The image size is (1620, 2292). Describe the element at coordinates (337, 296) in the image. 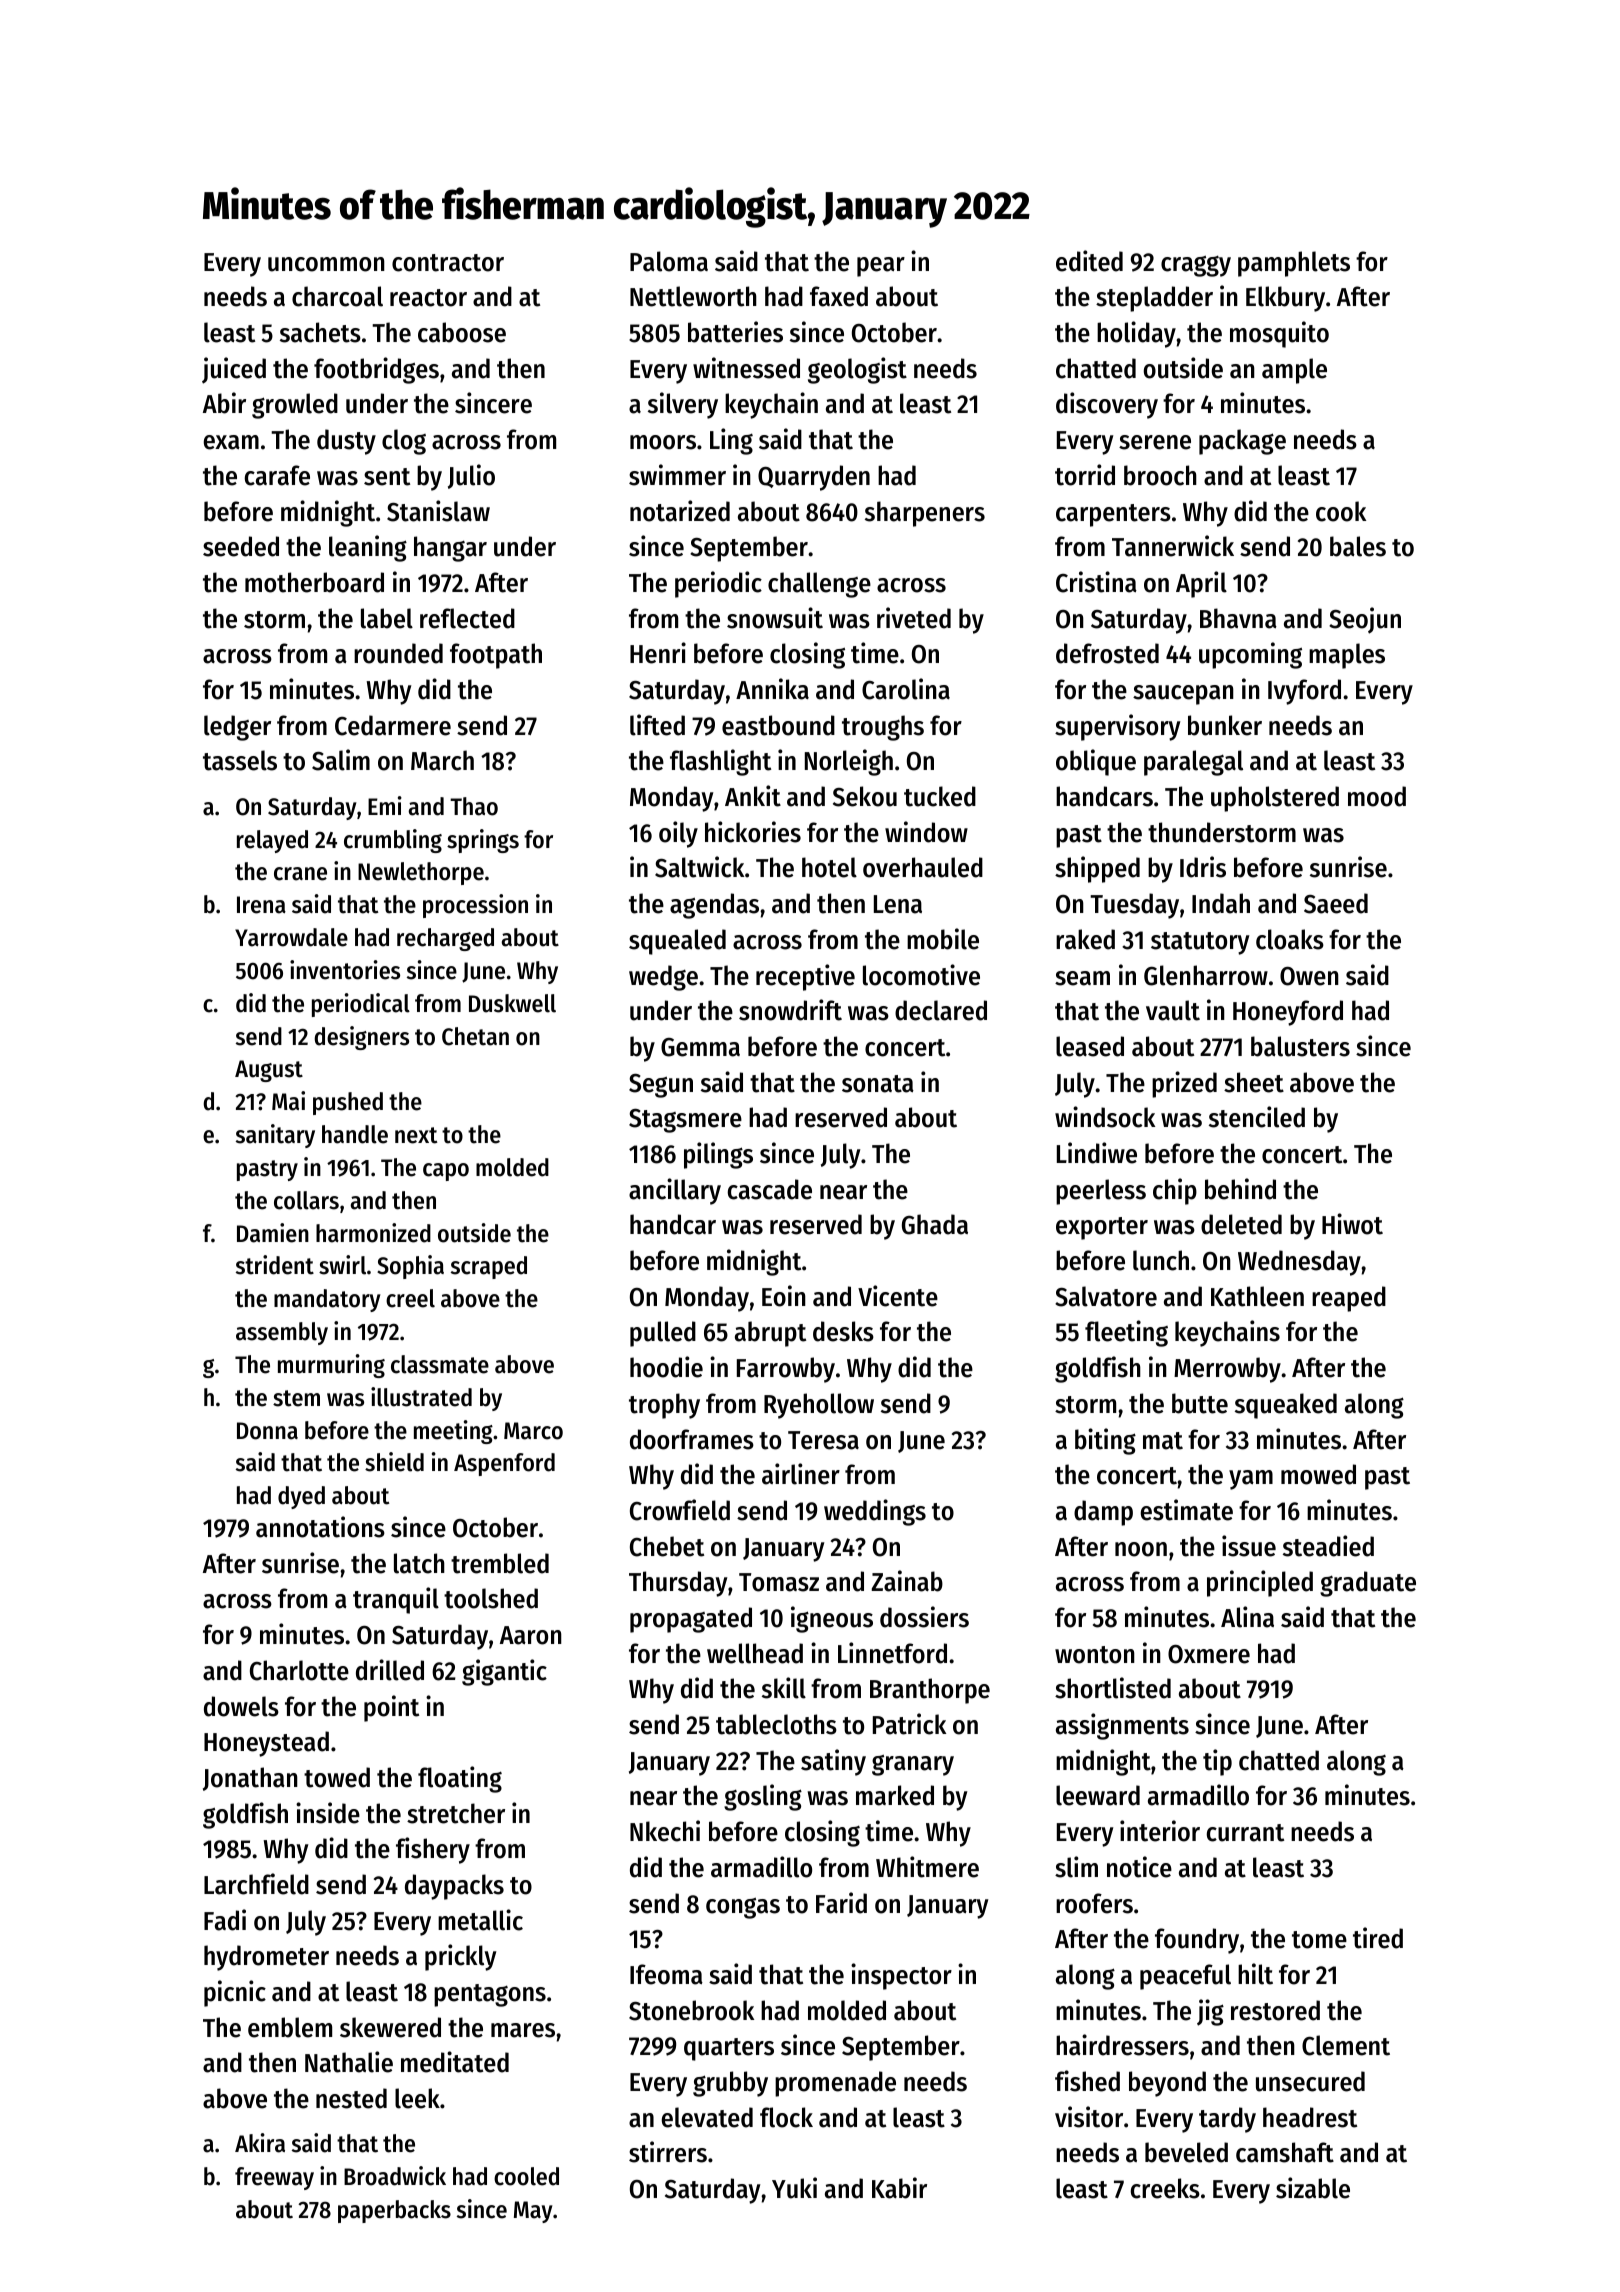

I see `charcoal` at that location.
